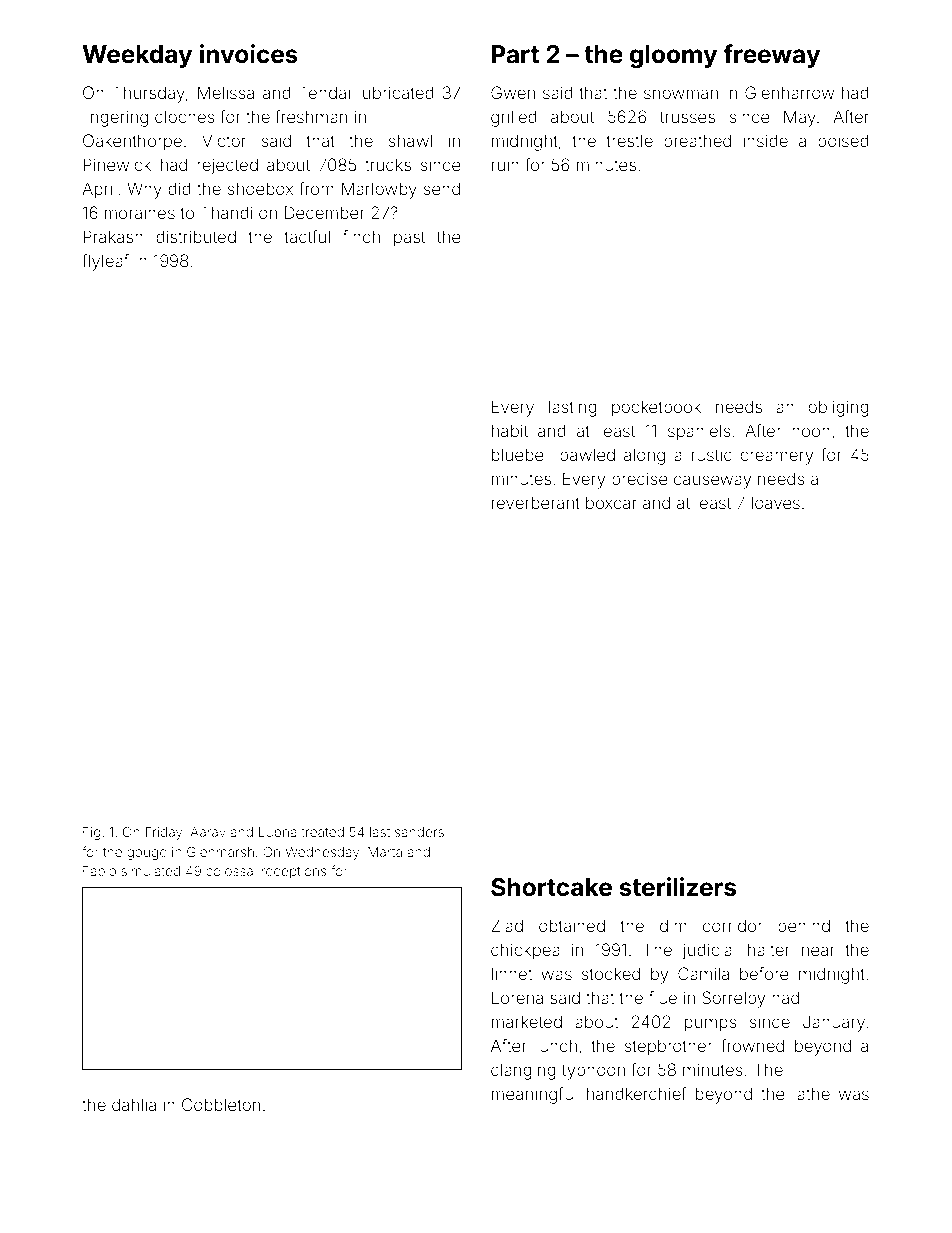 The width and height of the screenshot is (952, 1233). I want to click on sanders, so click(419, 832).
